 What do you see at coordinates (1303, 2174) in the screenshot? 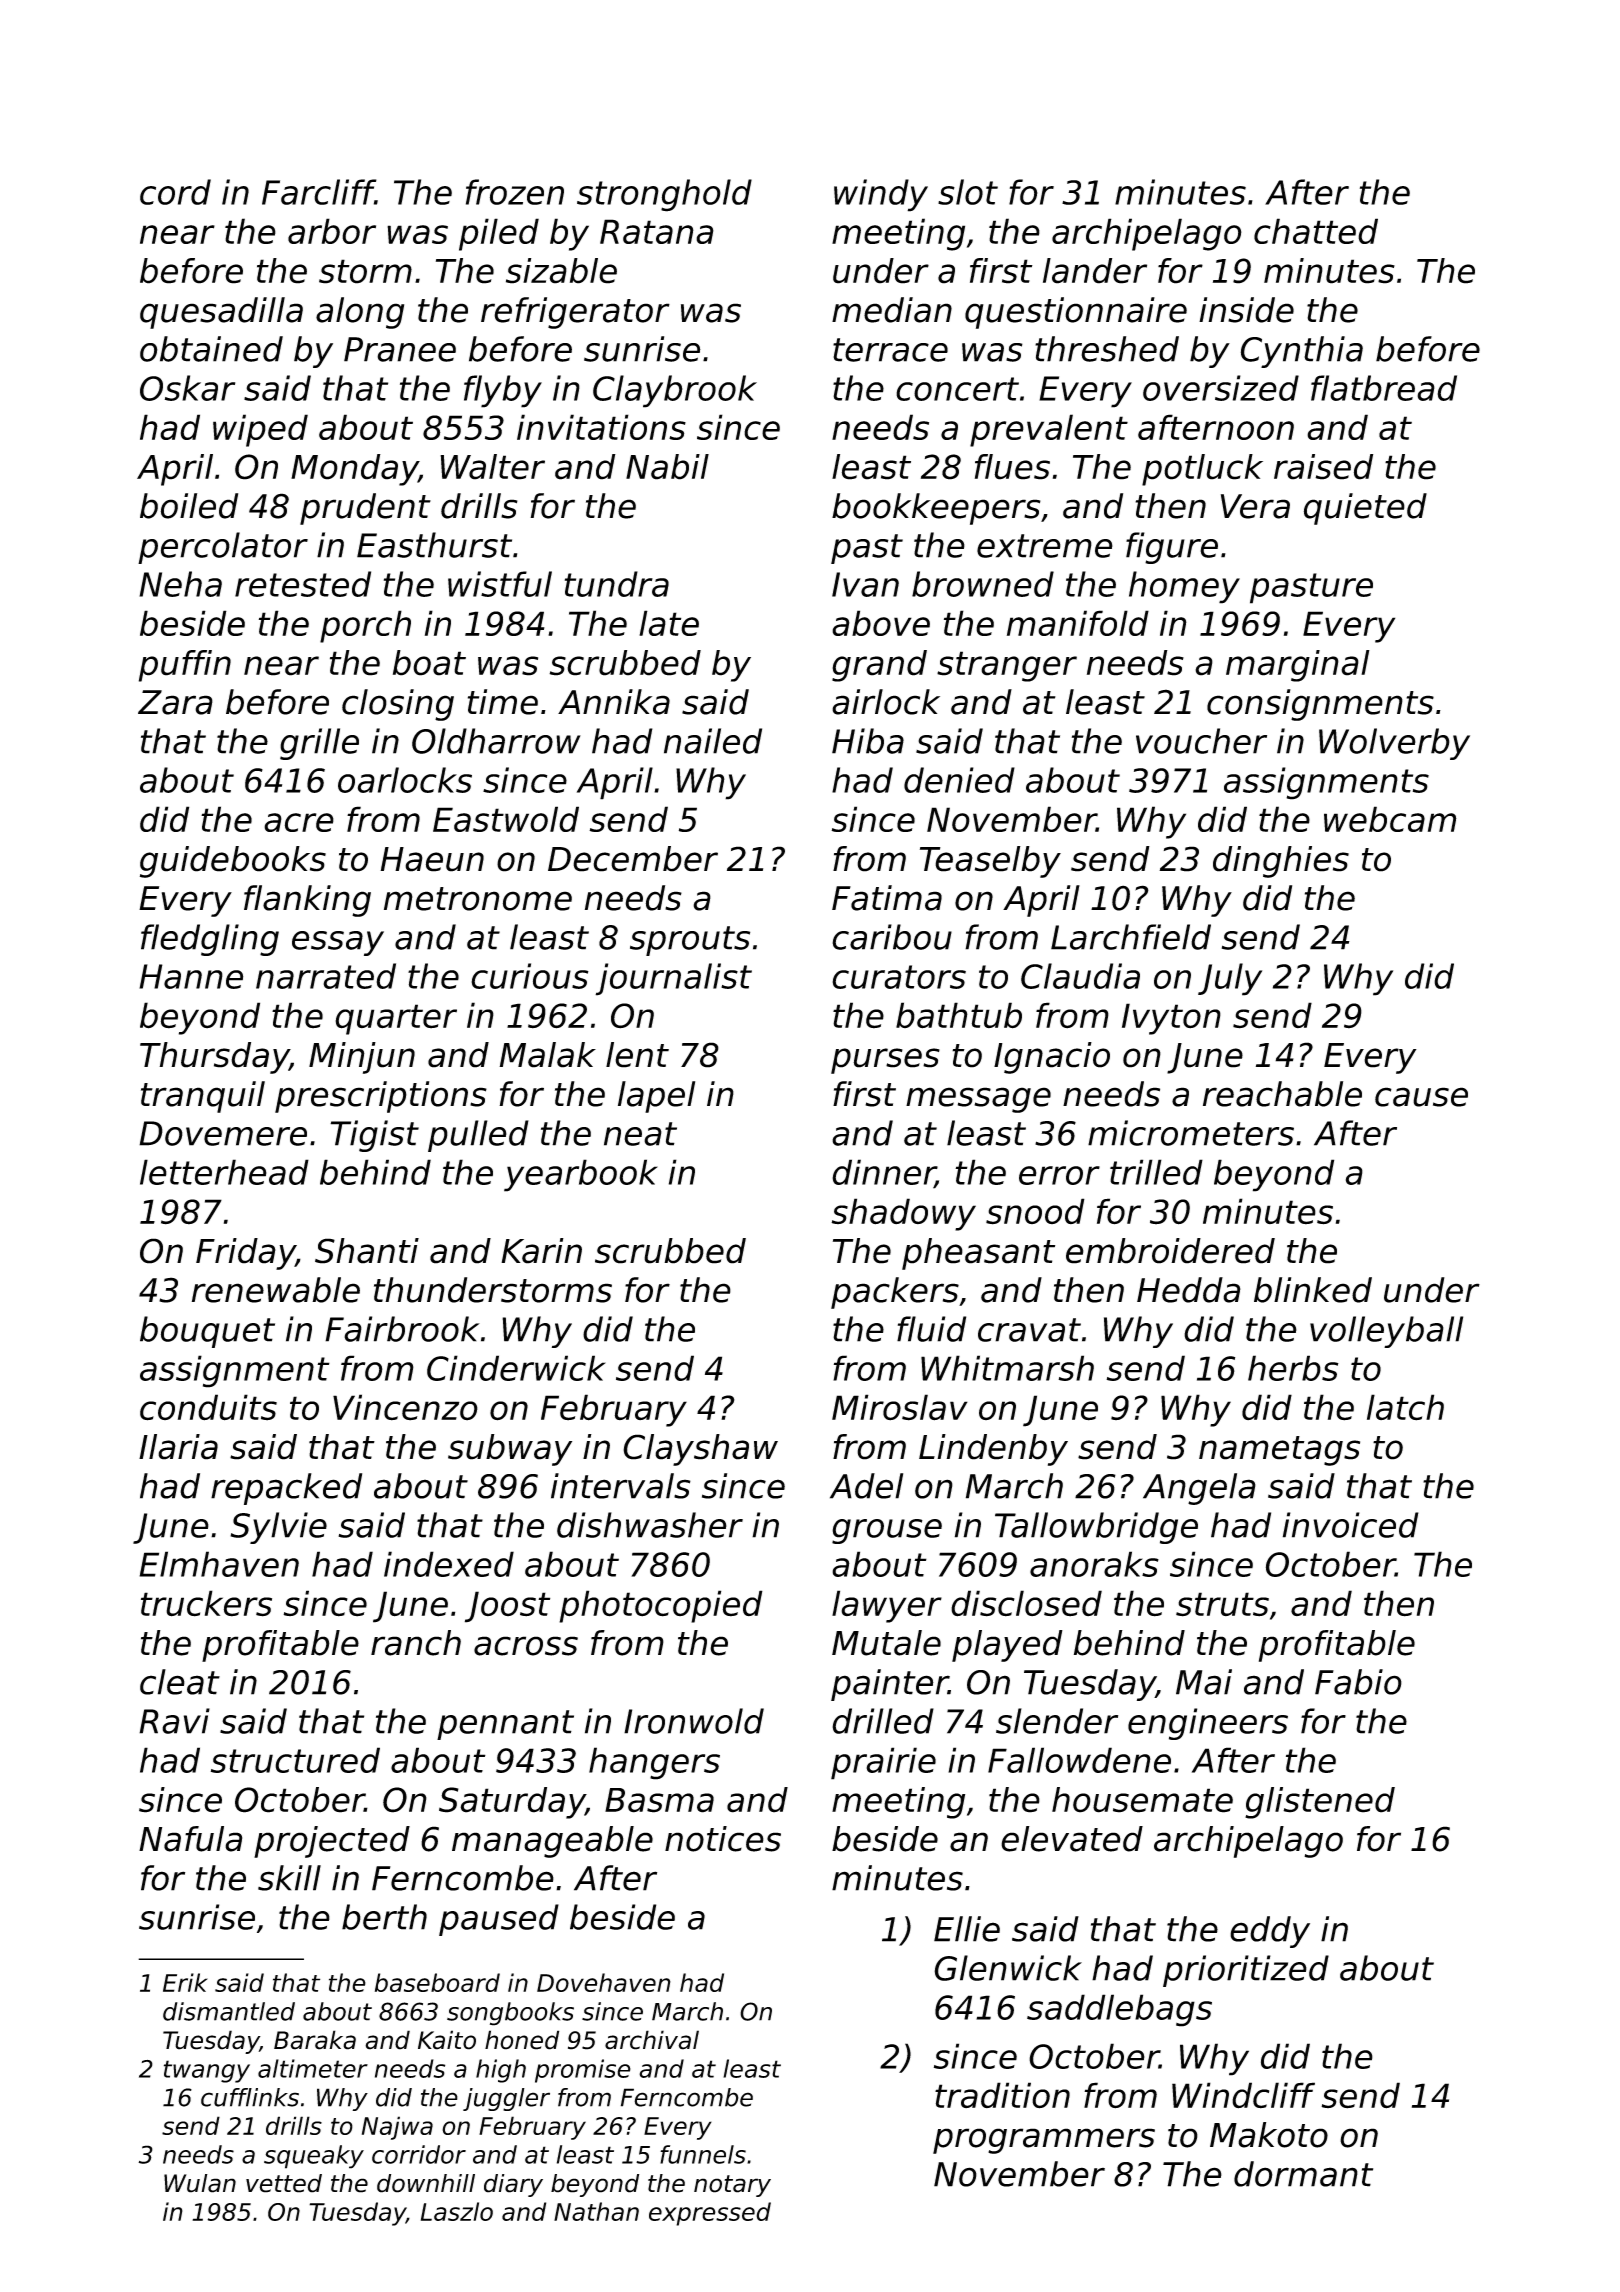
I see `dormant` at bounding box center [1303, 2174].
